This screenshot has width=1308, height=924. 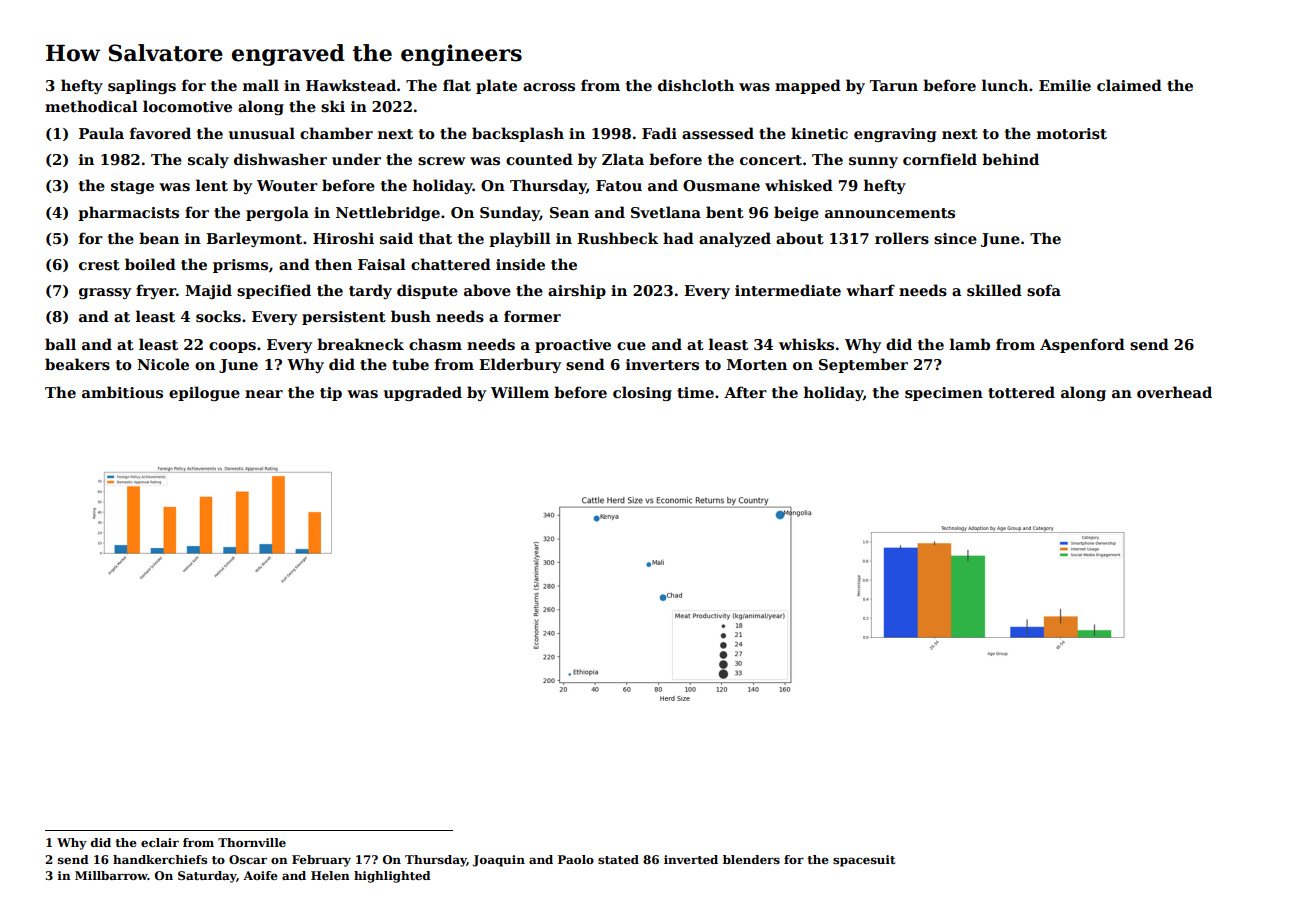 What do you see at coordinates (864, 861) in the screenshot?
I see `spacesuit` at bounding box center [864, 861].
